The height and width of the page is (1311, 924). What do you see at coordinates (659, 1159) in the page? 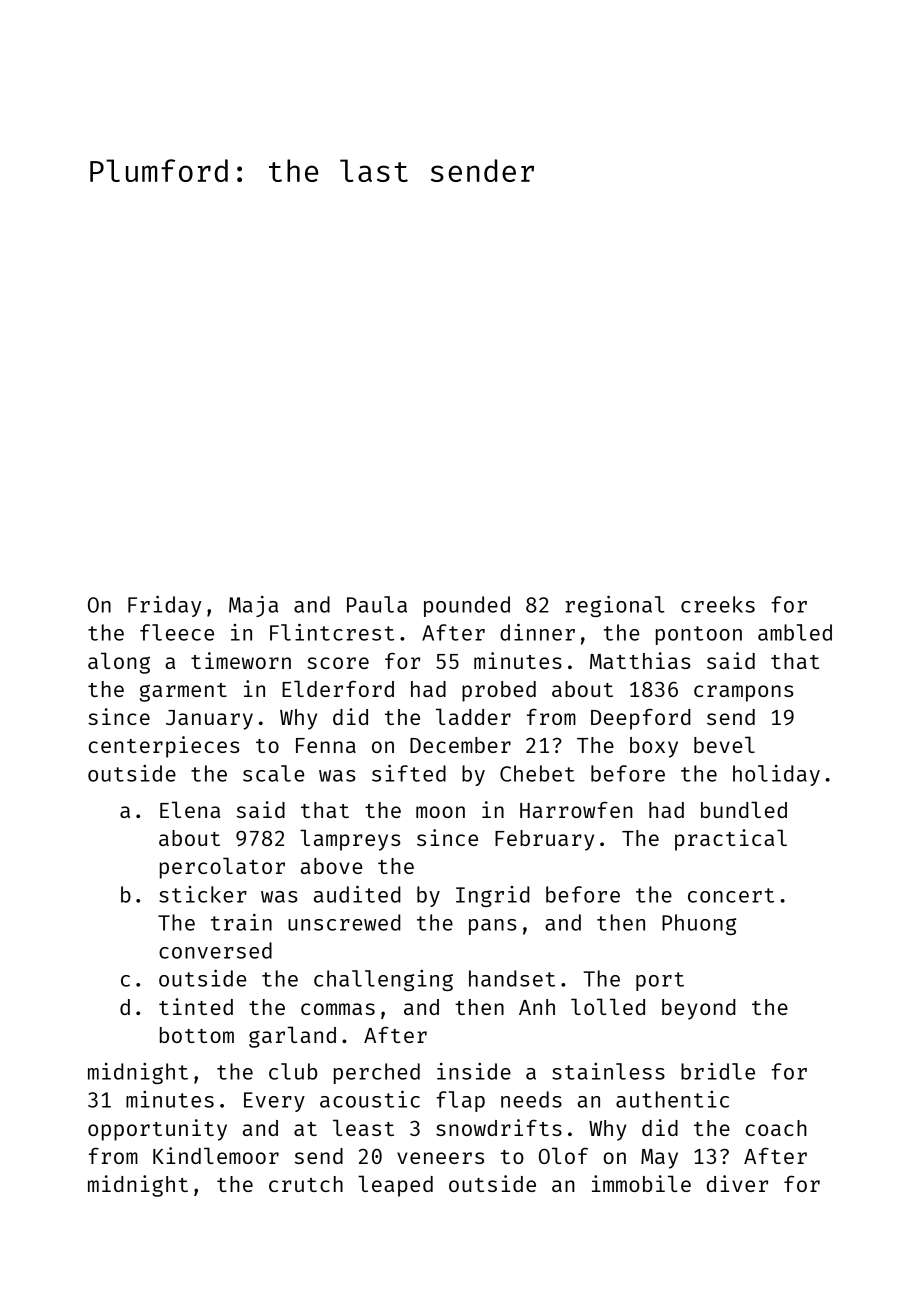
I see `May` at bounding box center [659, 1159].
